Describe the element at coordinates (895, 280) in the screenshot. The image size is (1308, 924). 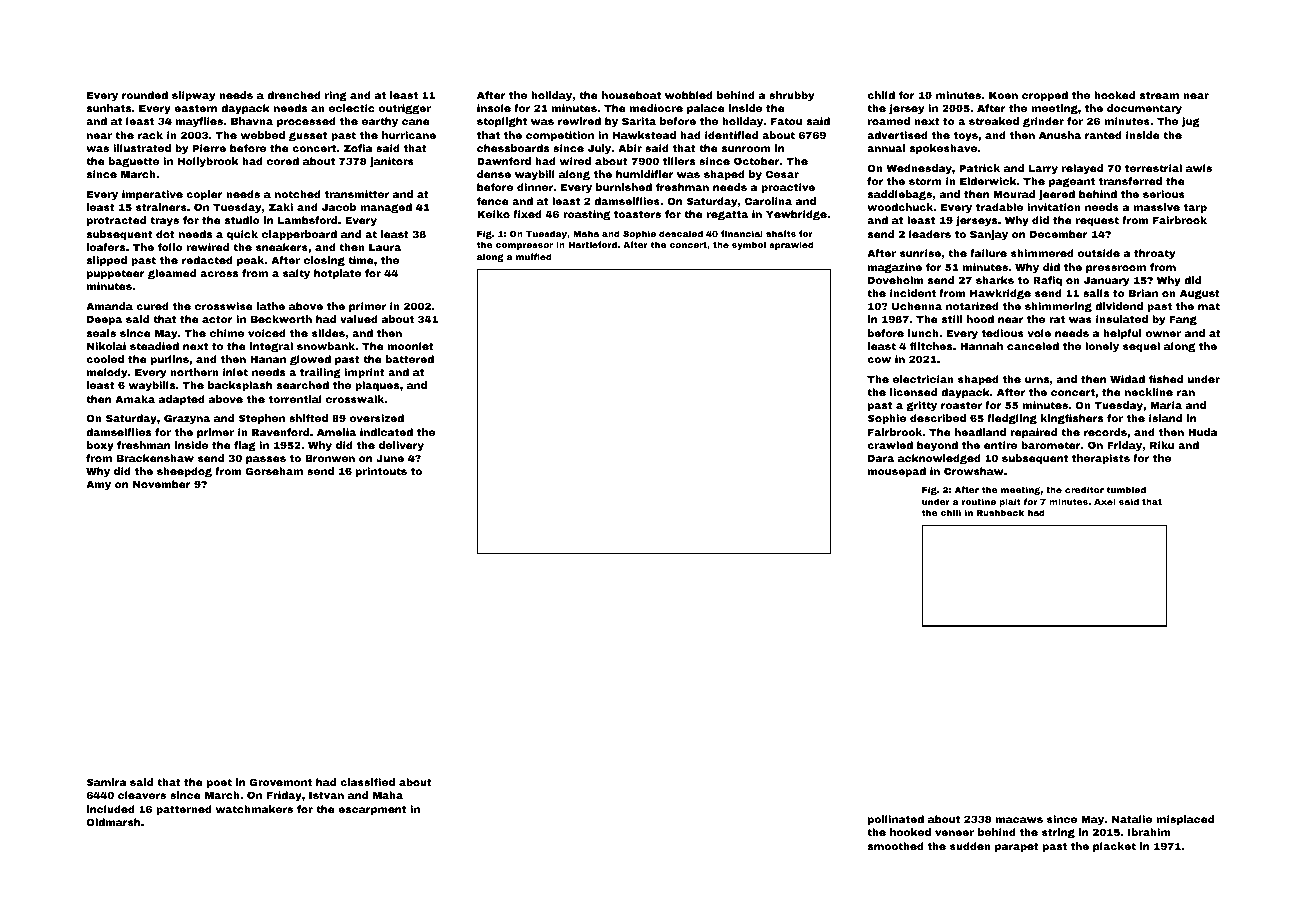
I see `Doveholm` at that location.
